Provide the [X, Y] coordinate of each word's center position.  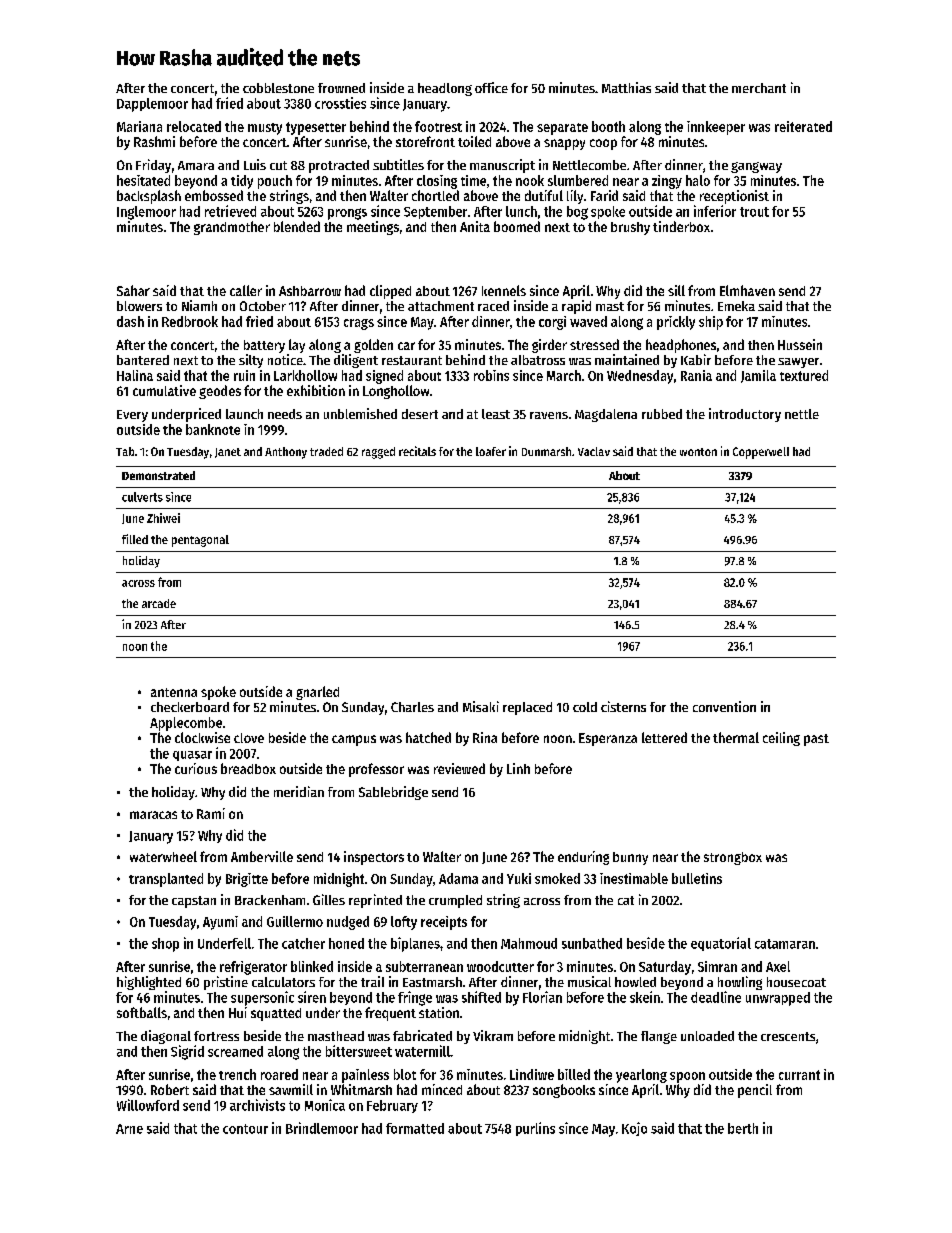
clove [249, 738]
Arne [129, 1129]
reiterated [803, 126]
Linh [518, 768]
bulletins [697, 878]
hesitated [143, 180]
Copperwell [761, 453]
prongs [347, 214]
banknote [213, 429]
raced [493, 306]
